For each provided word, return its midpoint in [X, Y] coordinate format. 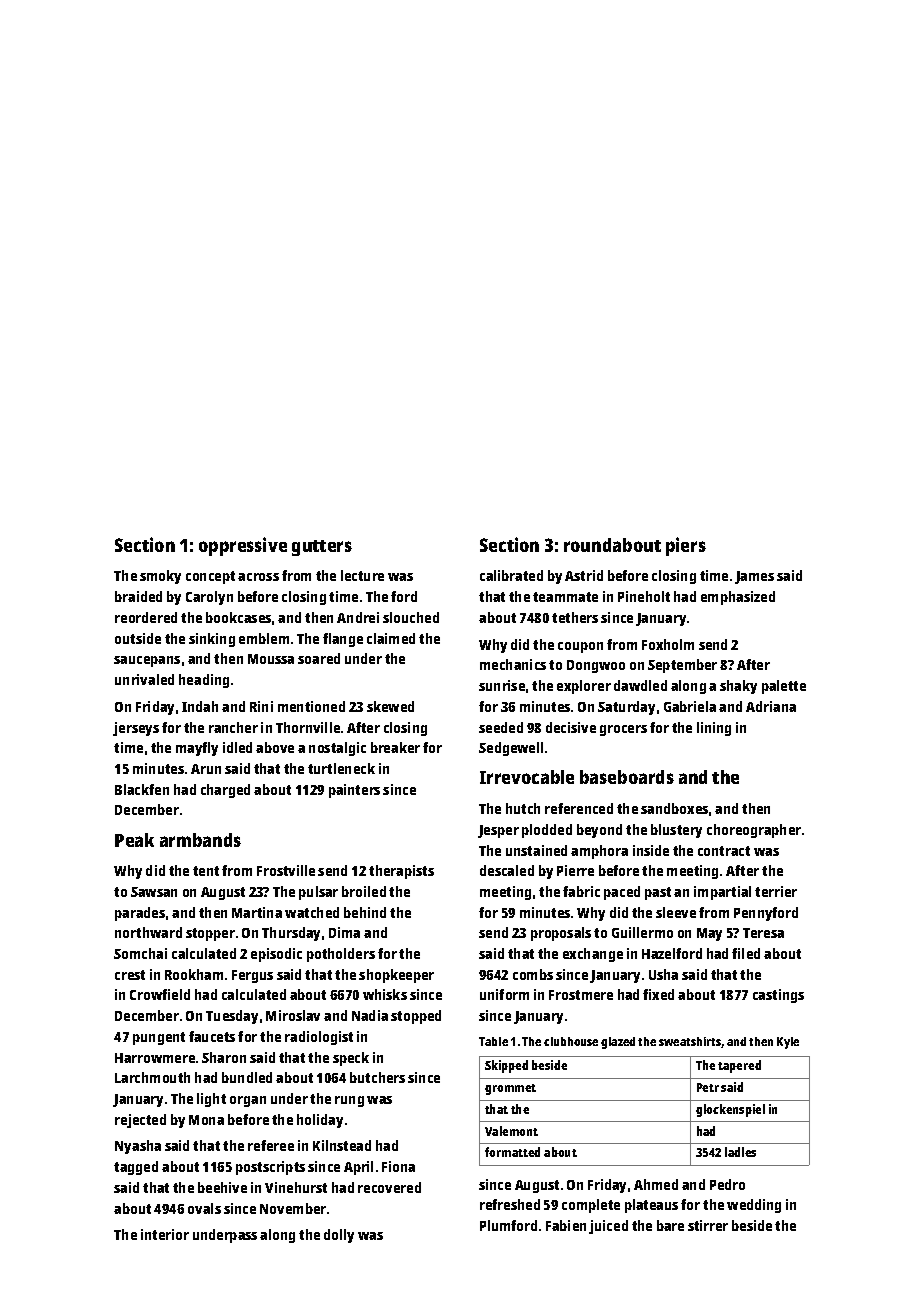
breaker [395, 747]
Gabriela [690, 706]
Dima [344, 932]
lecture [362, 575]
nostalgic [337, 749]
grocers [623, 730]
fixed [658, 994]
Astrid [584, 575]
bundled [247, 1077]
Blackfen [142, 789]
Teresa [763, 933]
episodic [276, 955]
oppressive [243, 546]
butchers [377, 1077]
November [293, 1208]
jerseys [136, 729]
